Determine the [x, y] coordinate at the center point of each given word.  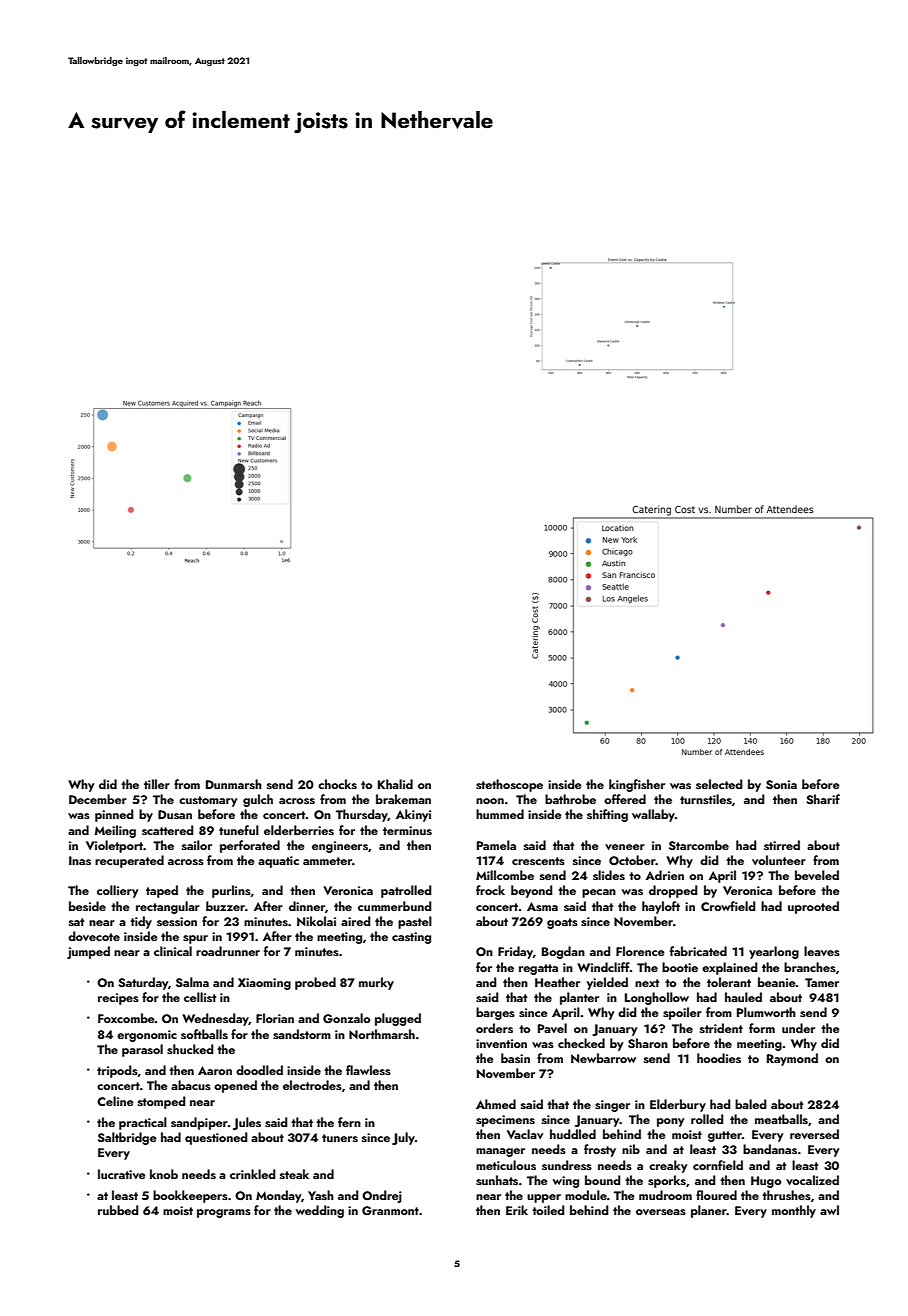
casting [411, 938]
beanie [777, 982]
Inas [80, 860]
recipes [118, 999]
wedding [320, 1211]
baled [750, 1104]
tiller [157, 784]
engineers [340, 847]
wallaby [653, 815]
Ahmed [496, 1104]
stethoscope [509, 785]
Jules [247, 1123]
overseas [661, 1212]
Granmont [390, 1210]
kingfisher [637, 785]
